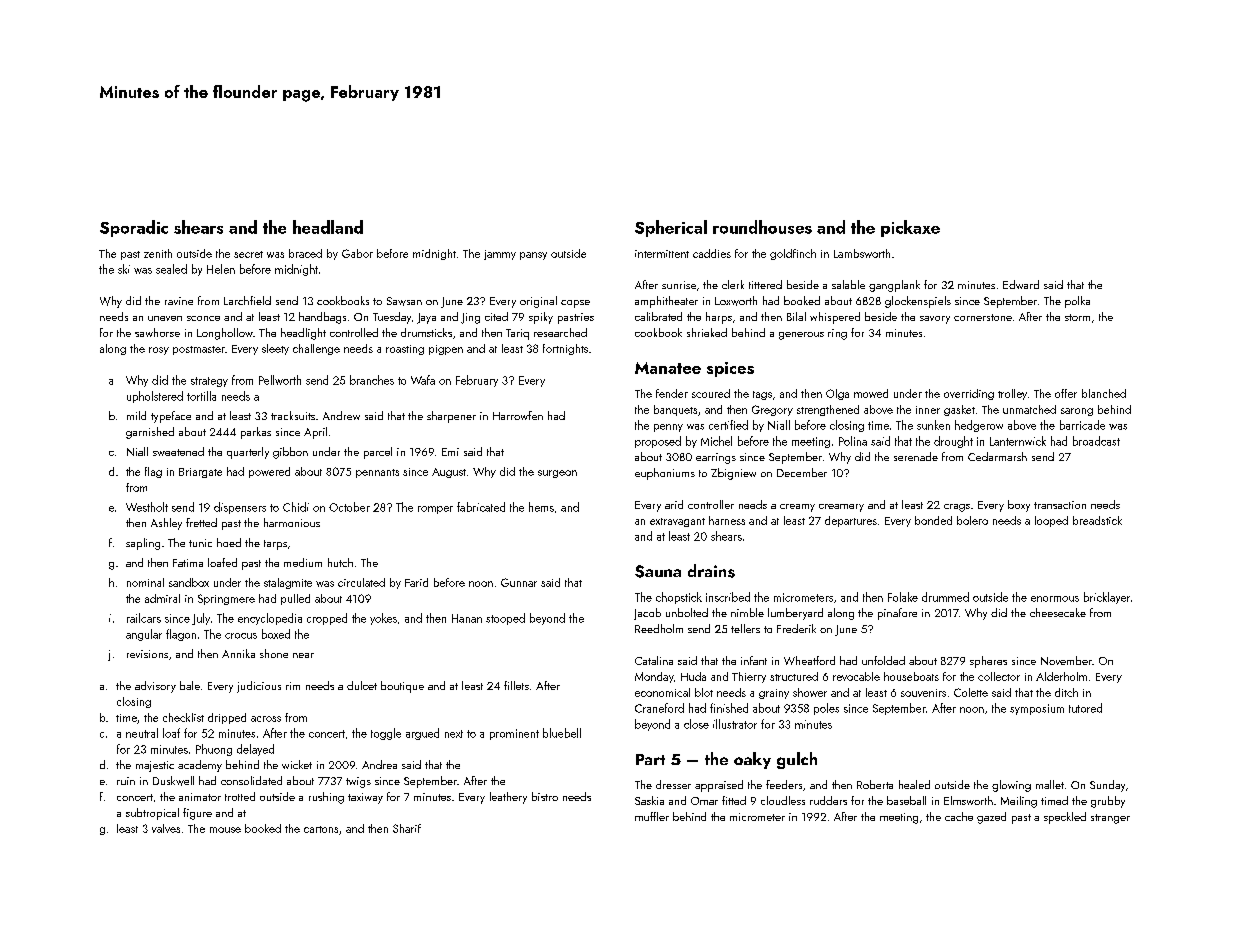  I want to click on crags, so click(957, 508).
